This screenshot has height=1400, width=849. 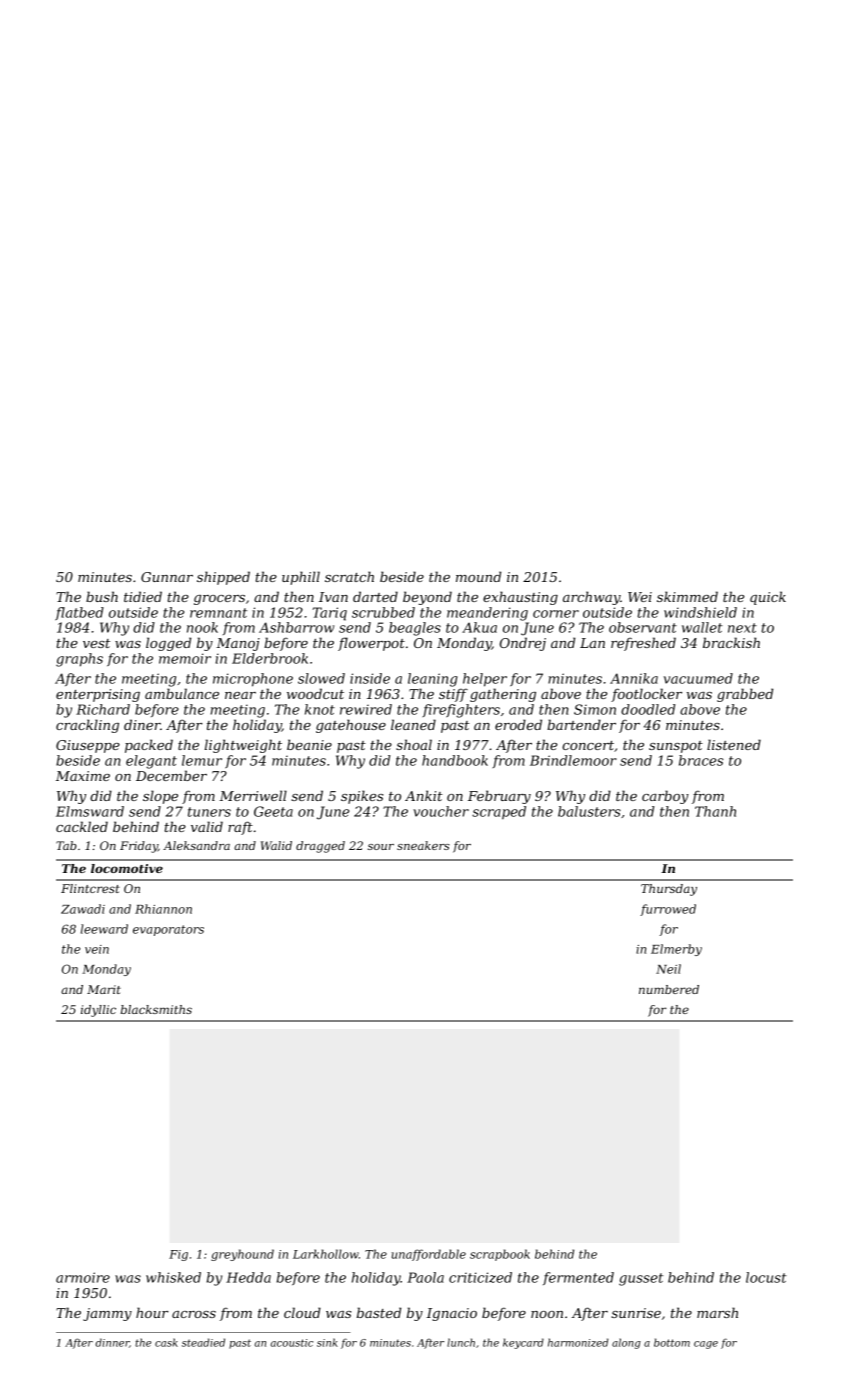 What do you see at coordinates (327, 1342) in the screenshot?
I see `sink` at bounding box center [327, 1342].
